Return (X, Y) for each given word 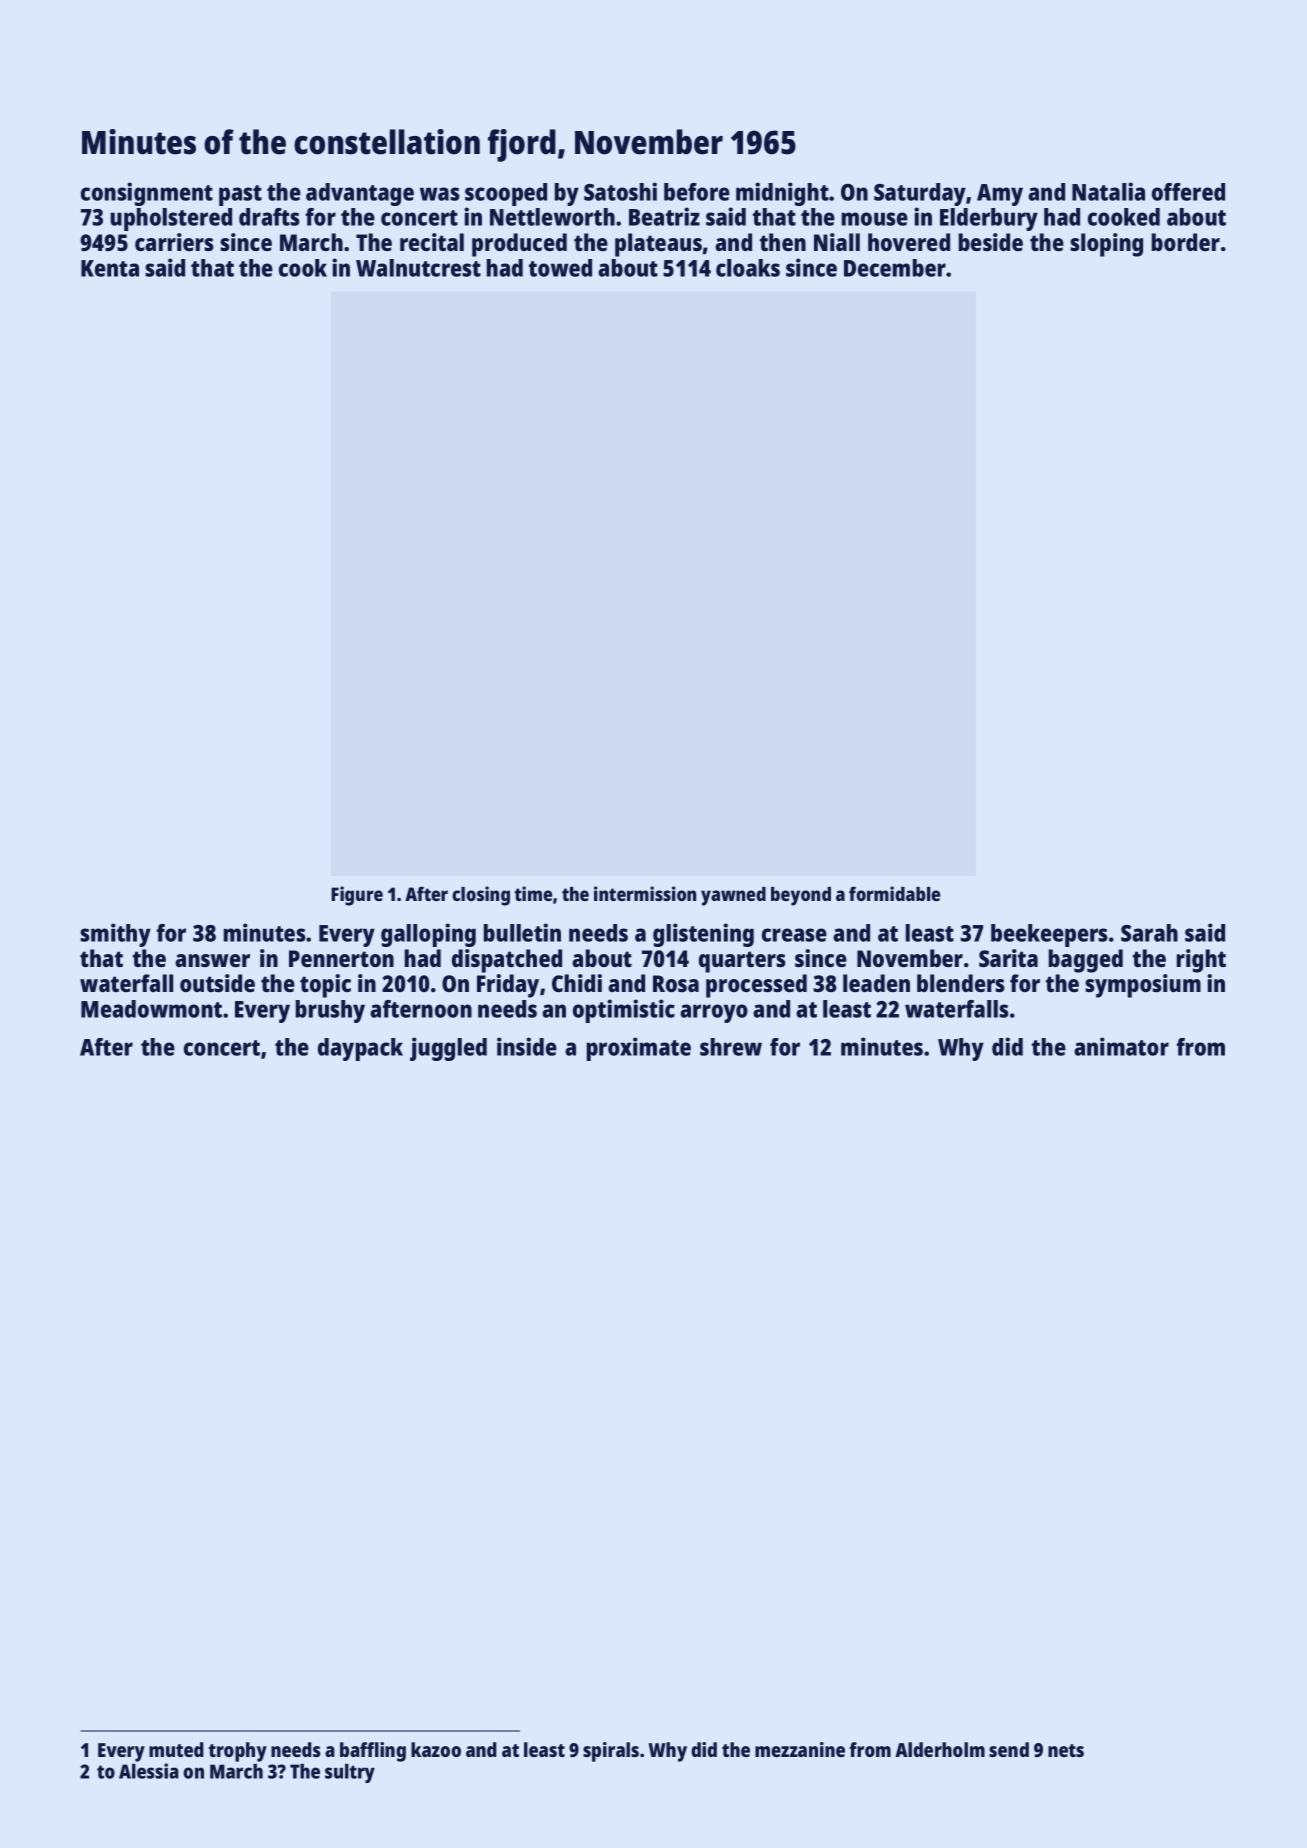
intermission (645, 893)
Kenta (110, 268)
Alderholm (940, 1749)
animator (1121, 1046)
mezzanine (800, 1749)
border (1186, 242)
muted (176, 1749)
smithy (115, 935)
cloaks (748, 268)
